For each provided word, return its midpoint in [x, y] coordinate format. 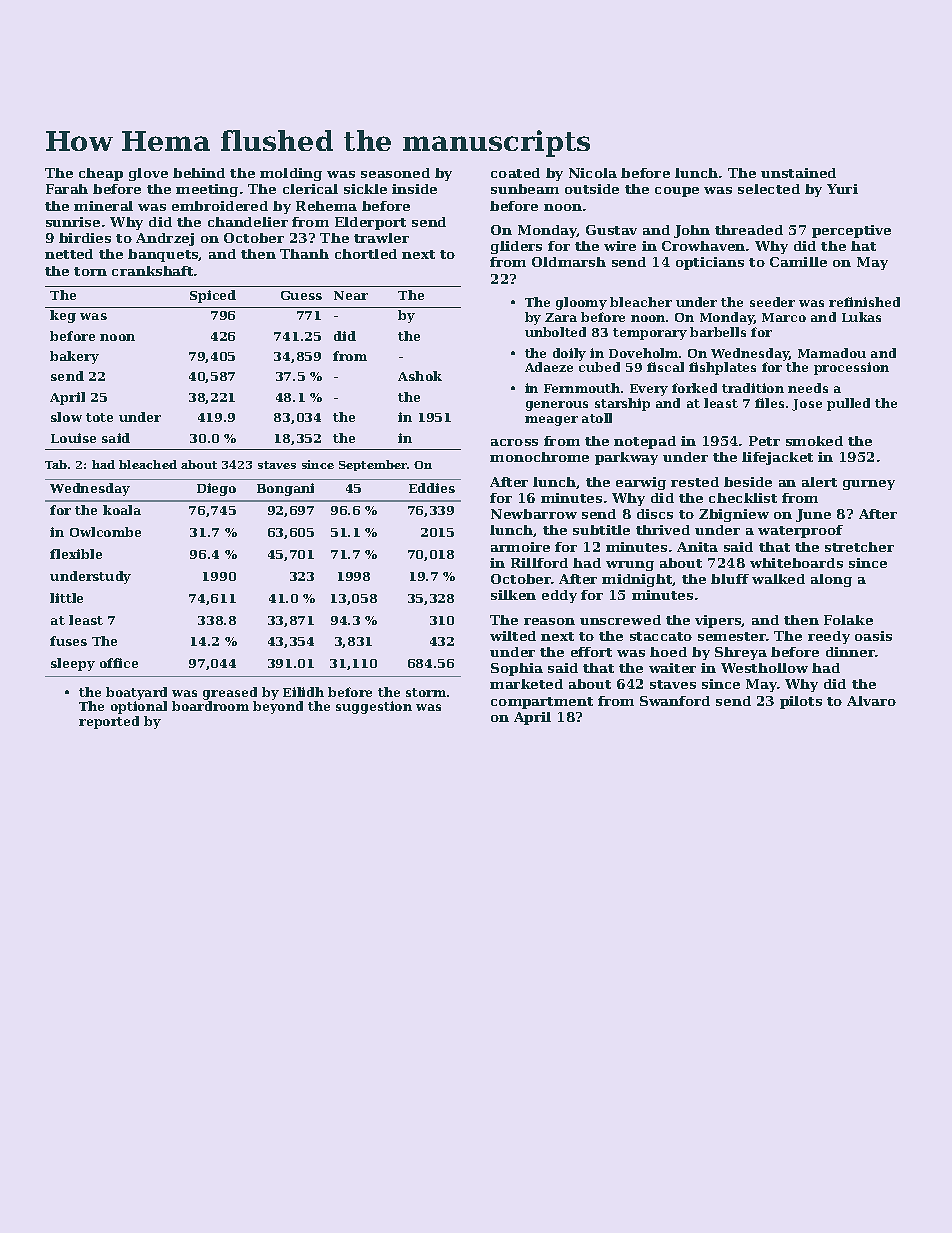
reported [109, 722]
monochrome [539, 457]
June [813, 515]
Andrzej [165, 239]
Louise [73, 438]
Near [351, 295]
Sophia [517, 669]
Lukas [861, 317]
